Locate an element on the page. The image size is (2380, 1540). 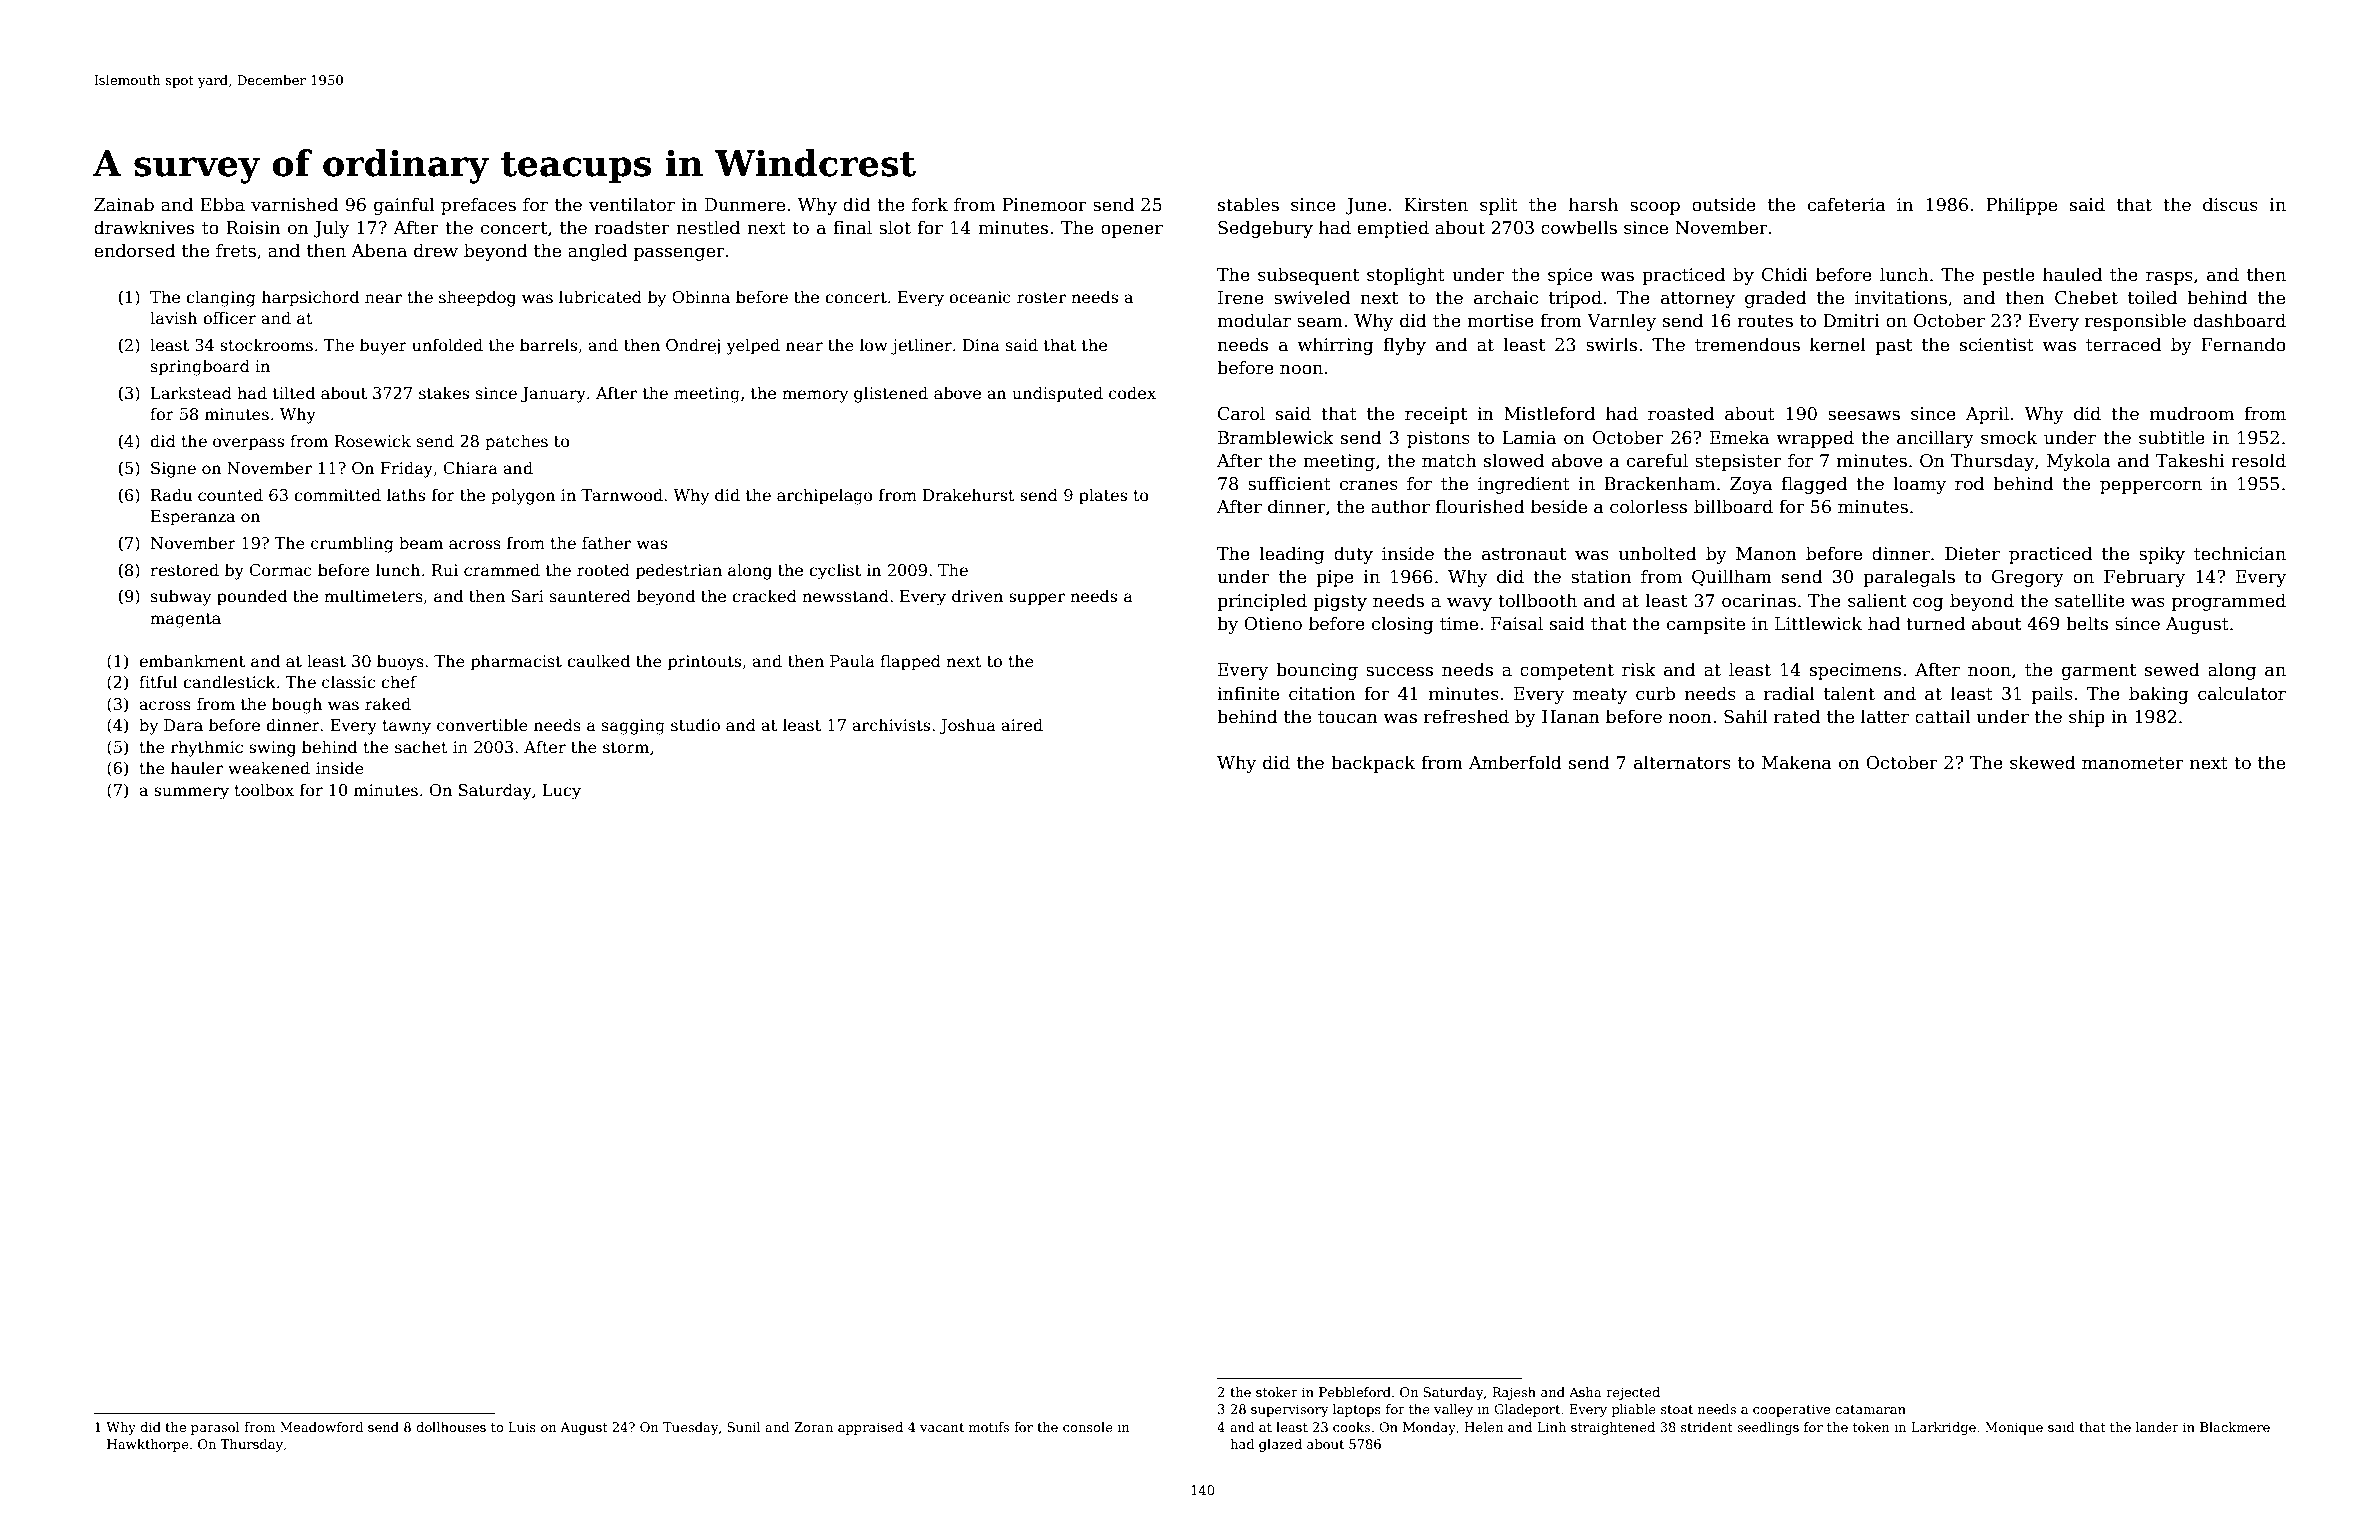
campsite is located at coordinates (1706, 625).
